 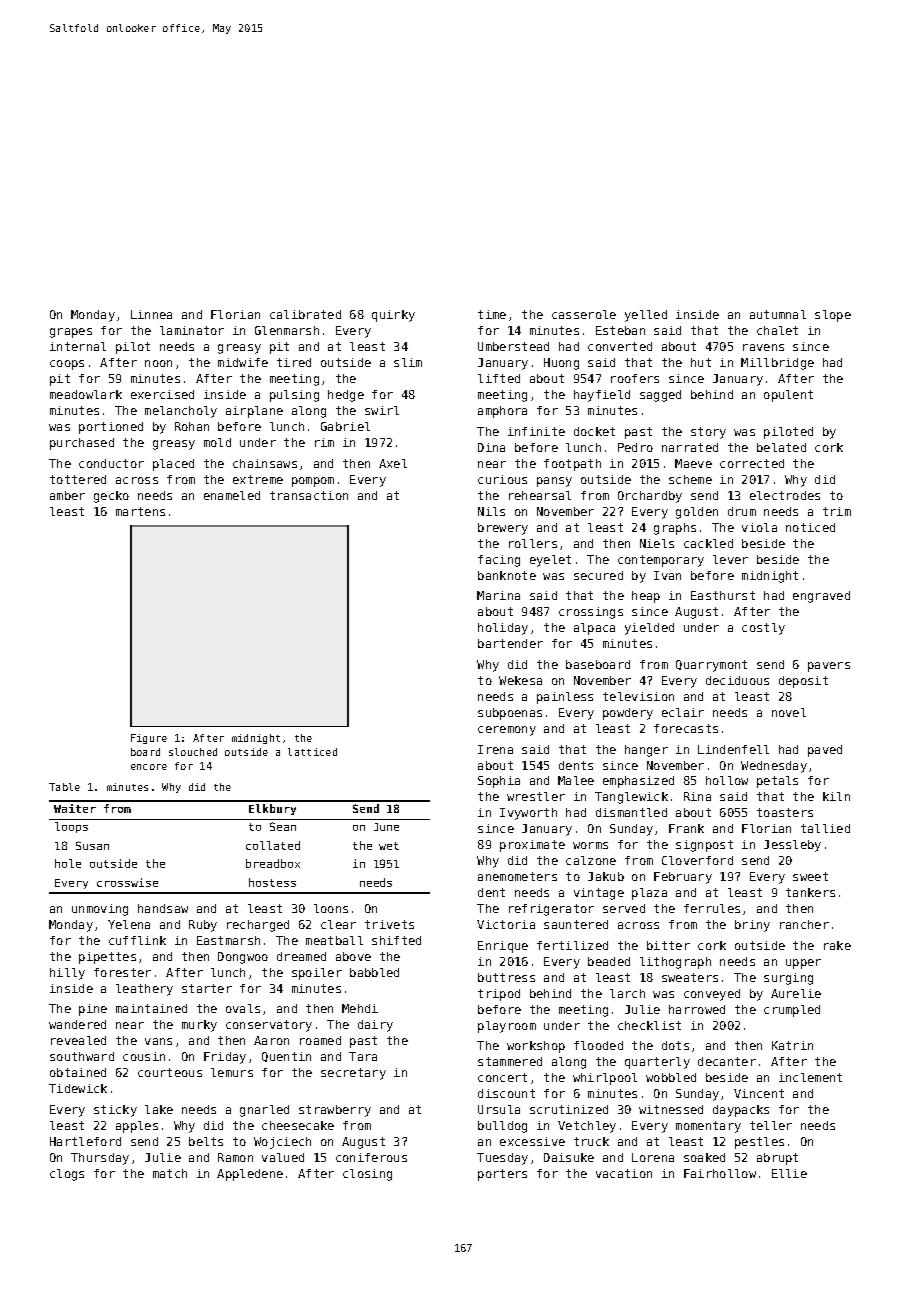 What do you see at coordinates (788, 396) in the screenshot?
I see `opulent` at bounding box center [788, 396].
